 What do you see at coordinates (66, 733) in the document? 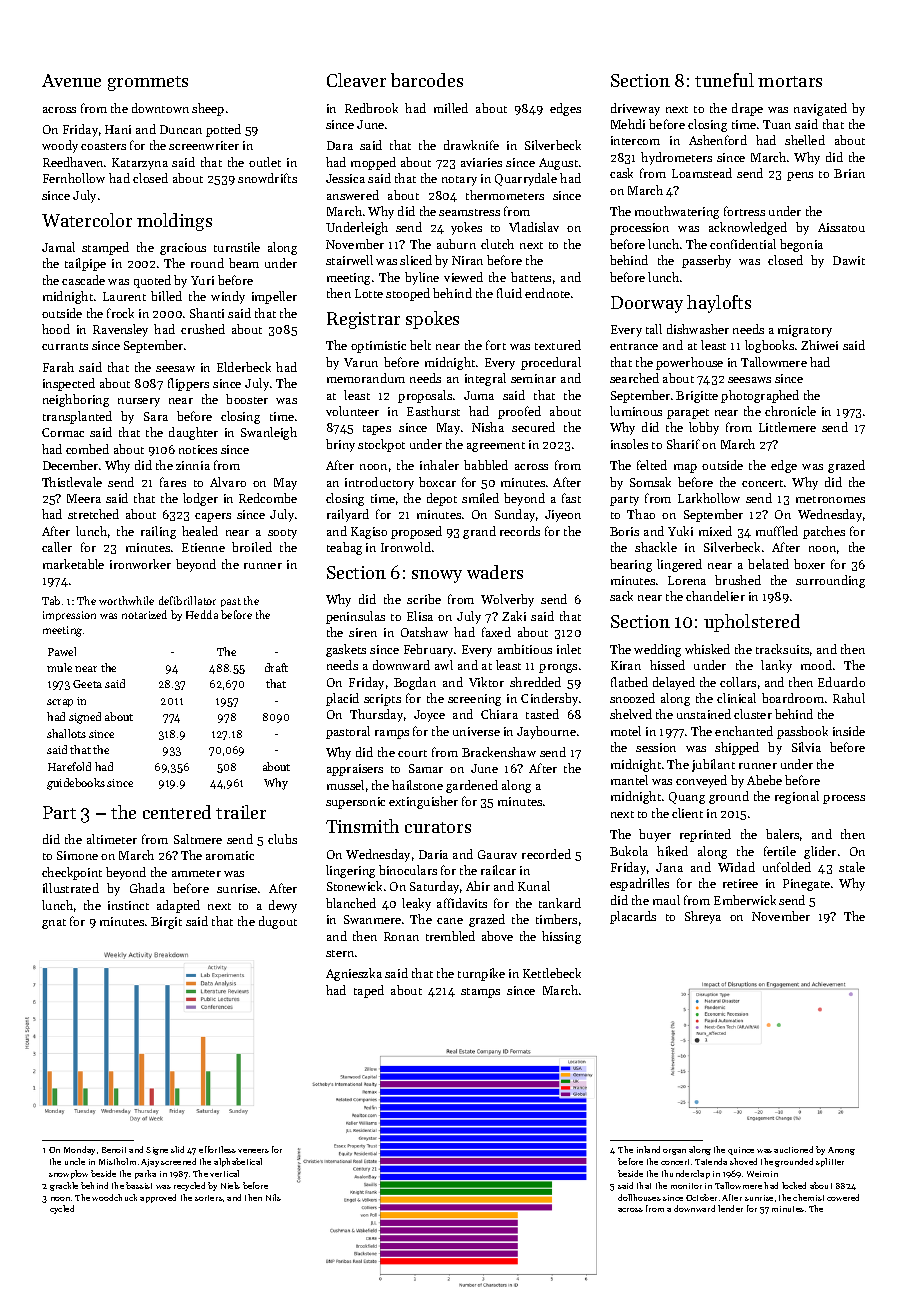
I see `shallots` at bounding box center [66, 733].
